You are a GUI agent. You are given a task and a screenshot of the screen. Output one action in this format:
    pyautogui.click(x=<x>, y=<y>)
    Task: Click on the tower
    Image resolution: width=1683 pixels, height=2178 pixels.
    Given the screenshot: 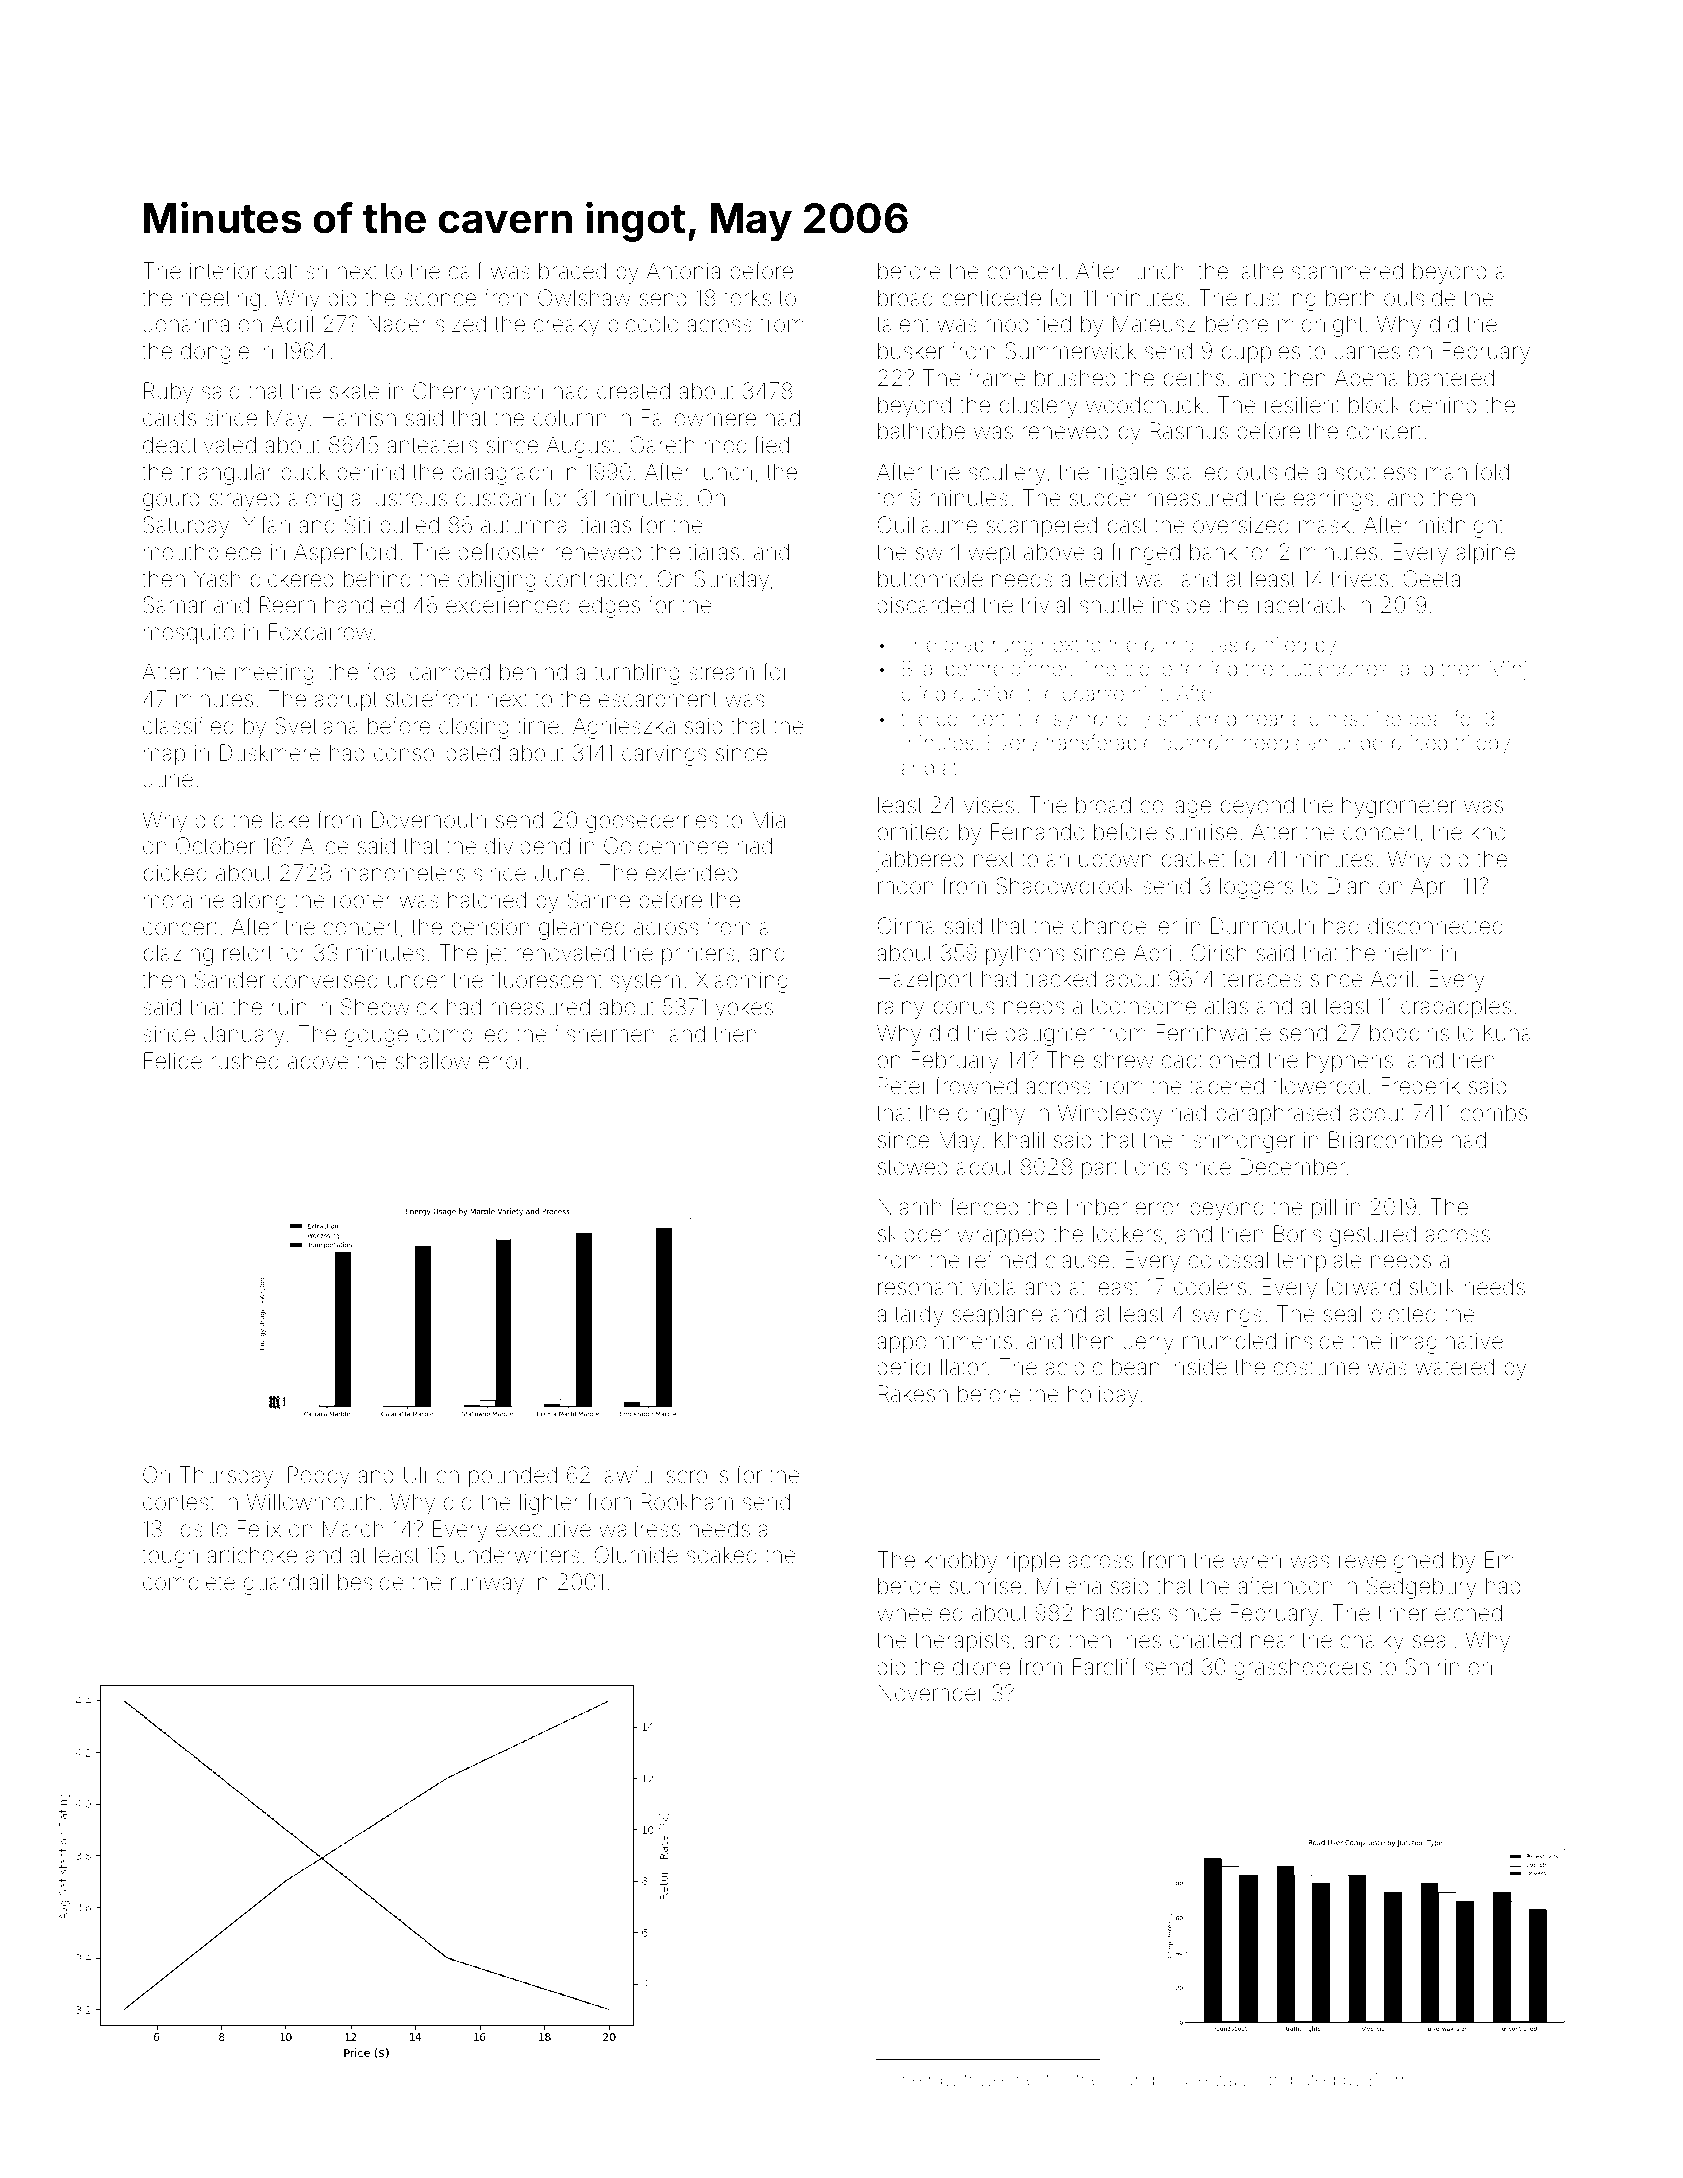 What is the action you would take?
    pyautogui.click(x=986, y=2080)
